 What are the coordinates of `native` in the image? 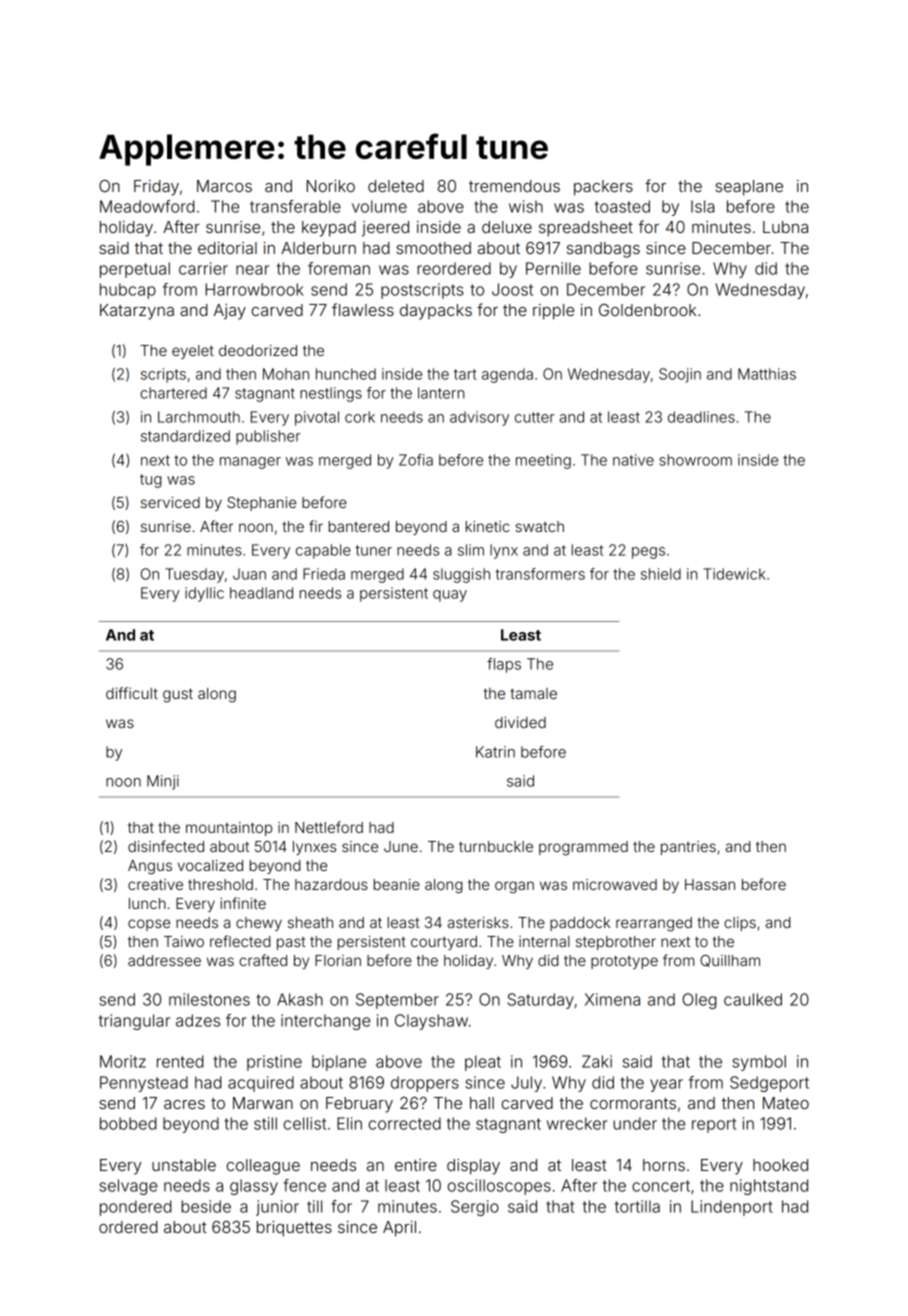 It's located at (633, 460).
